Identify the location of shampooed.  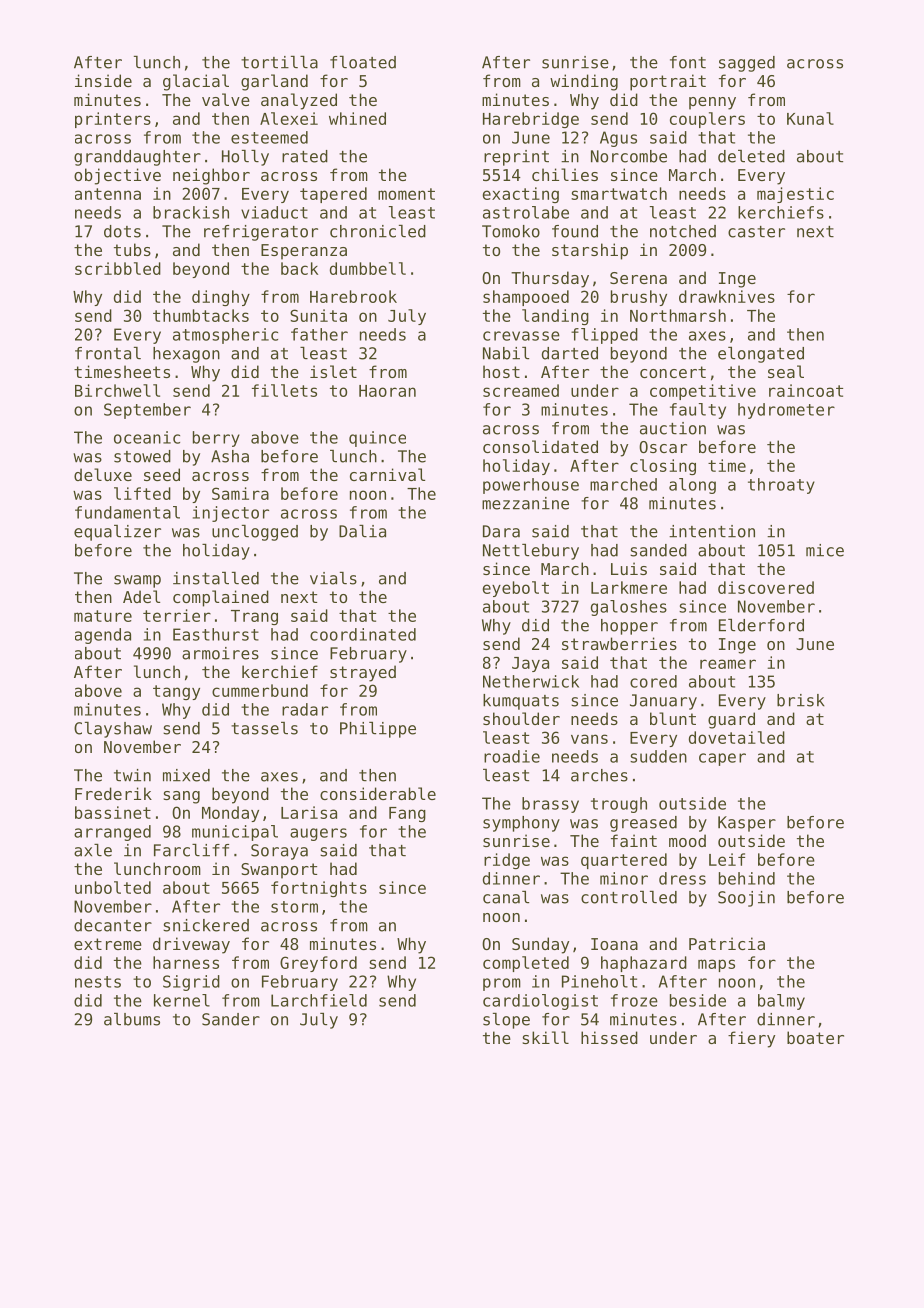
(526, 298).
